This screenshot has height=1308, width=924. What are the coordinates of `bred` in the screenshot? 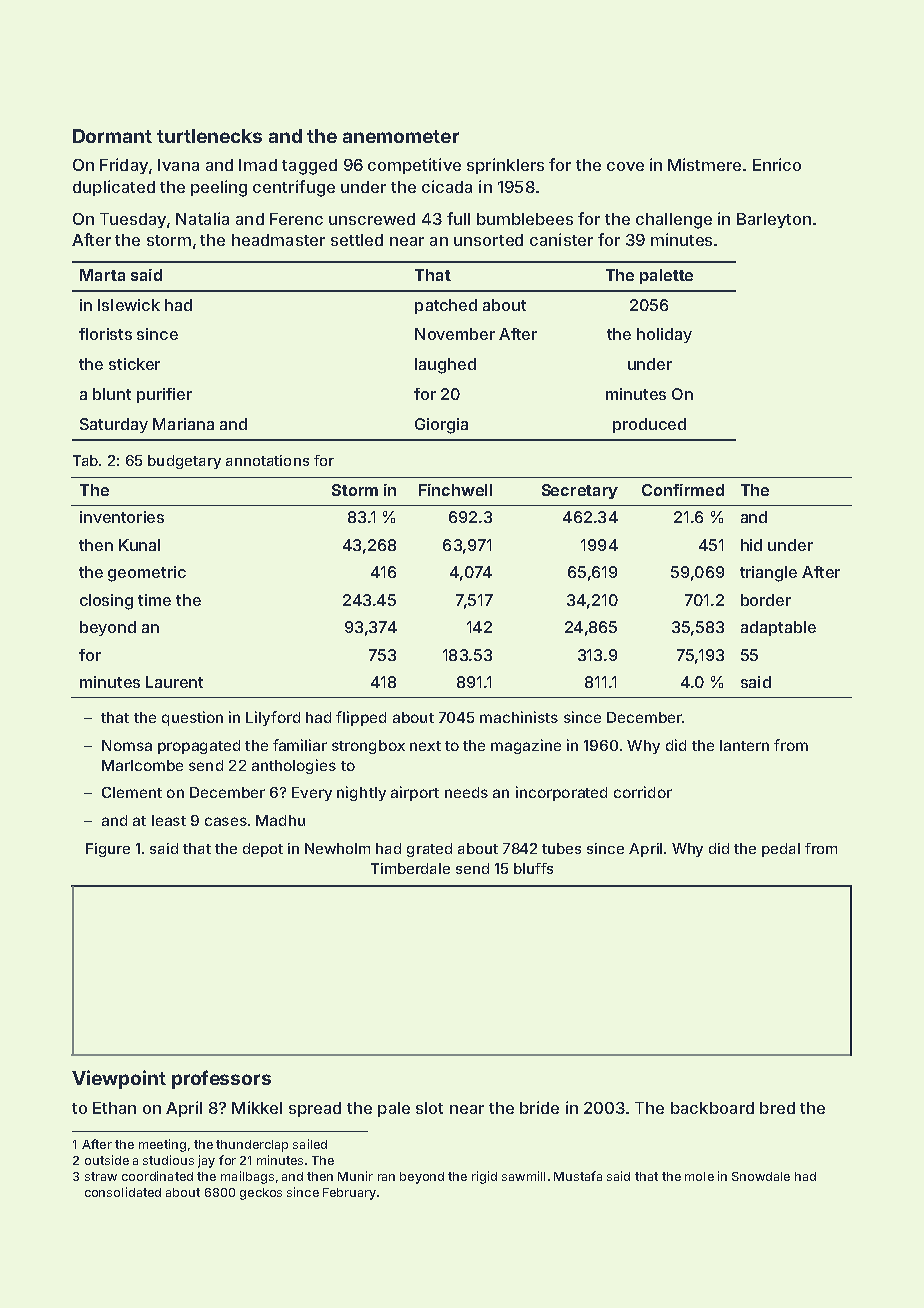 It's located at (777, 1108).
